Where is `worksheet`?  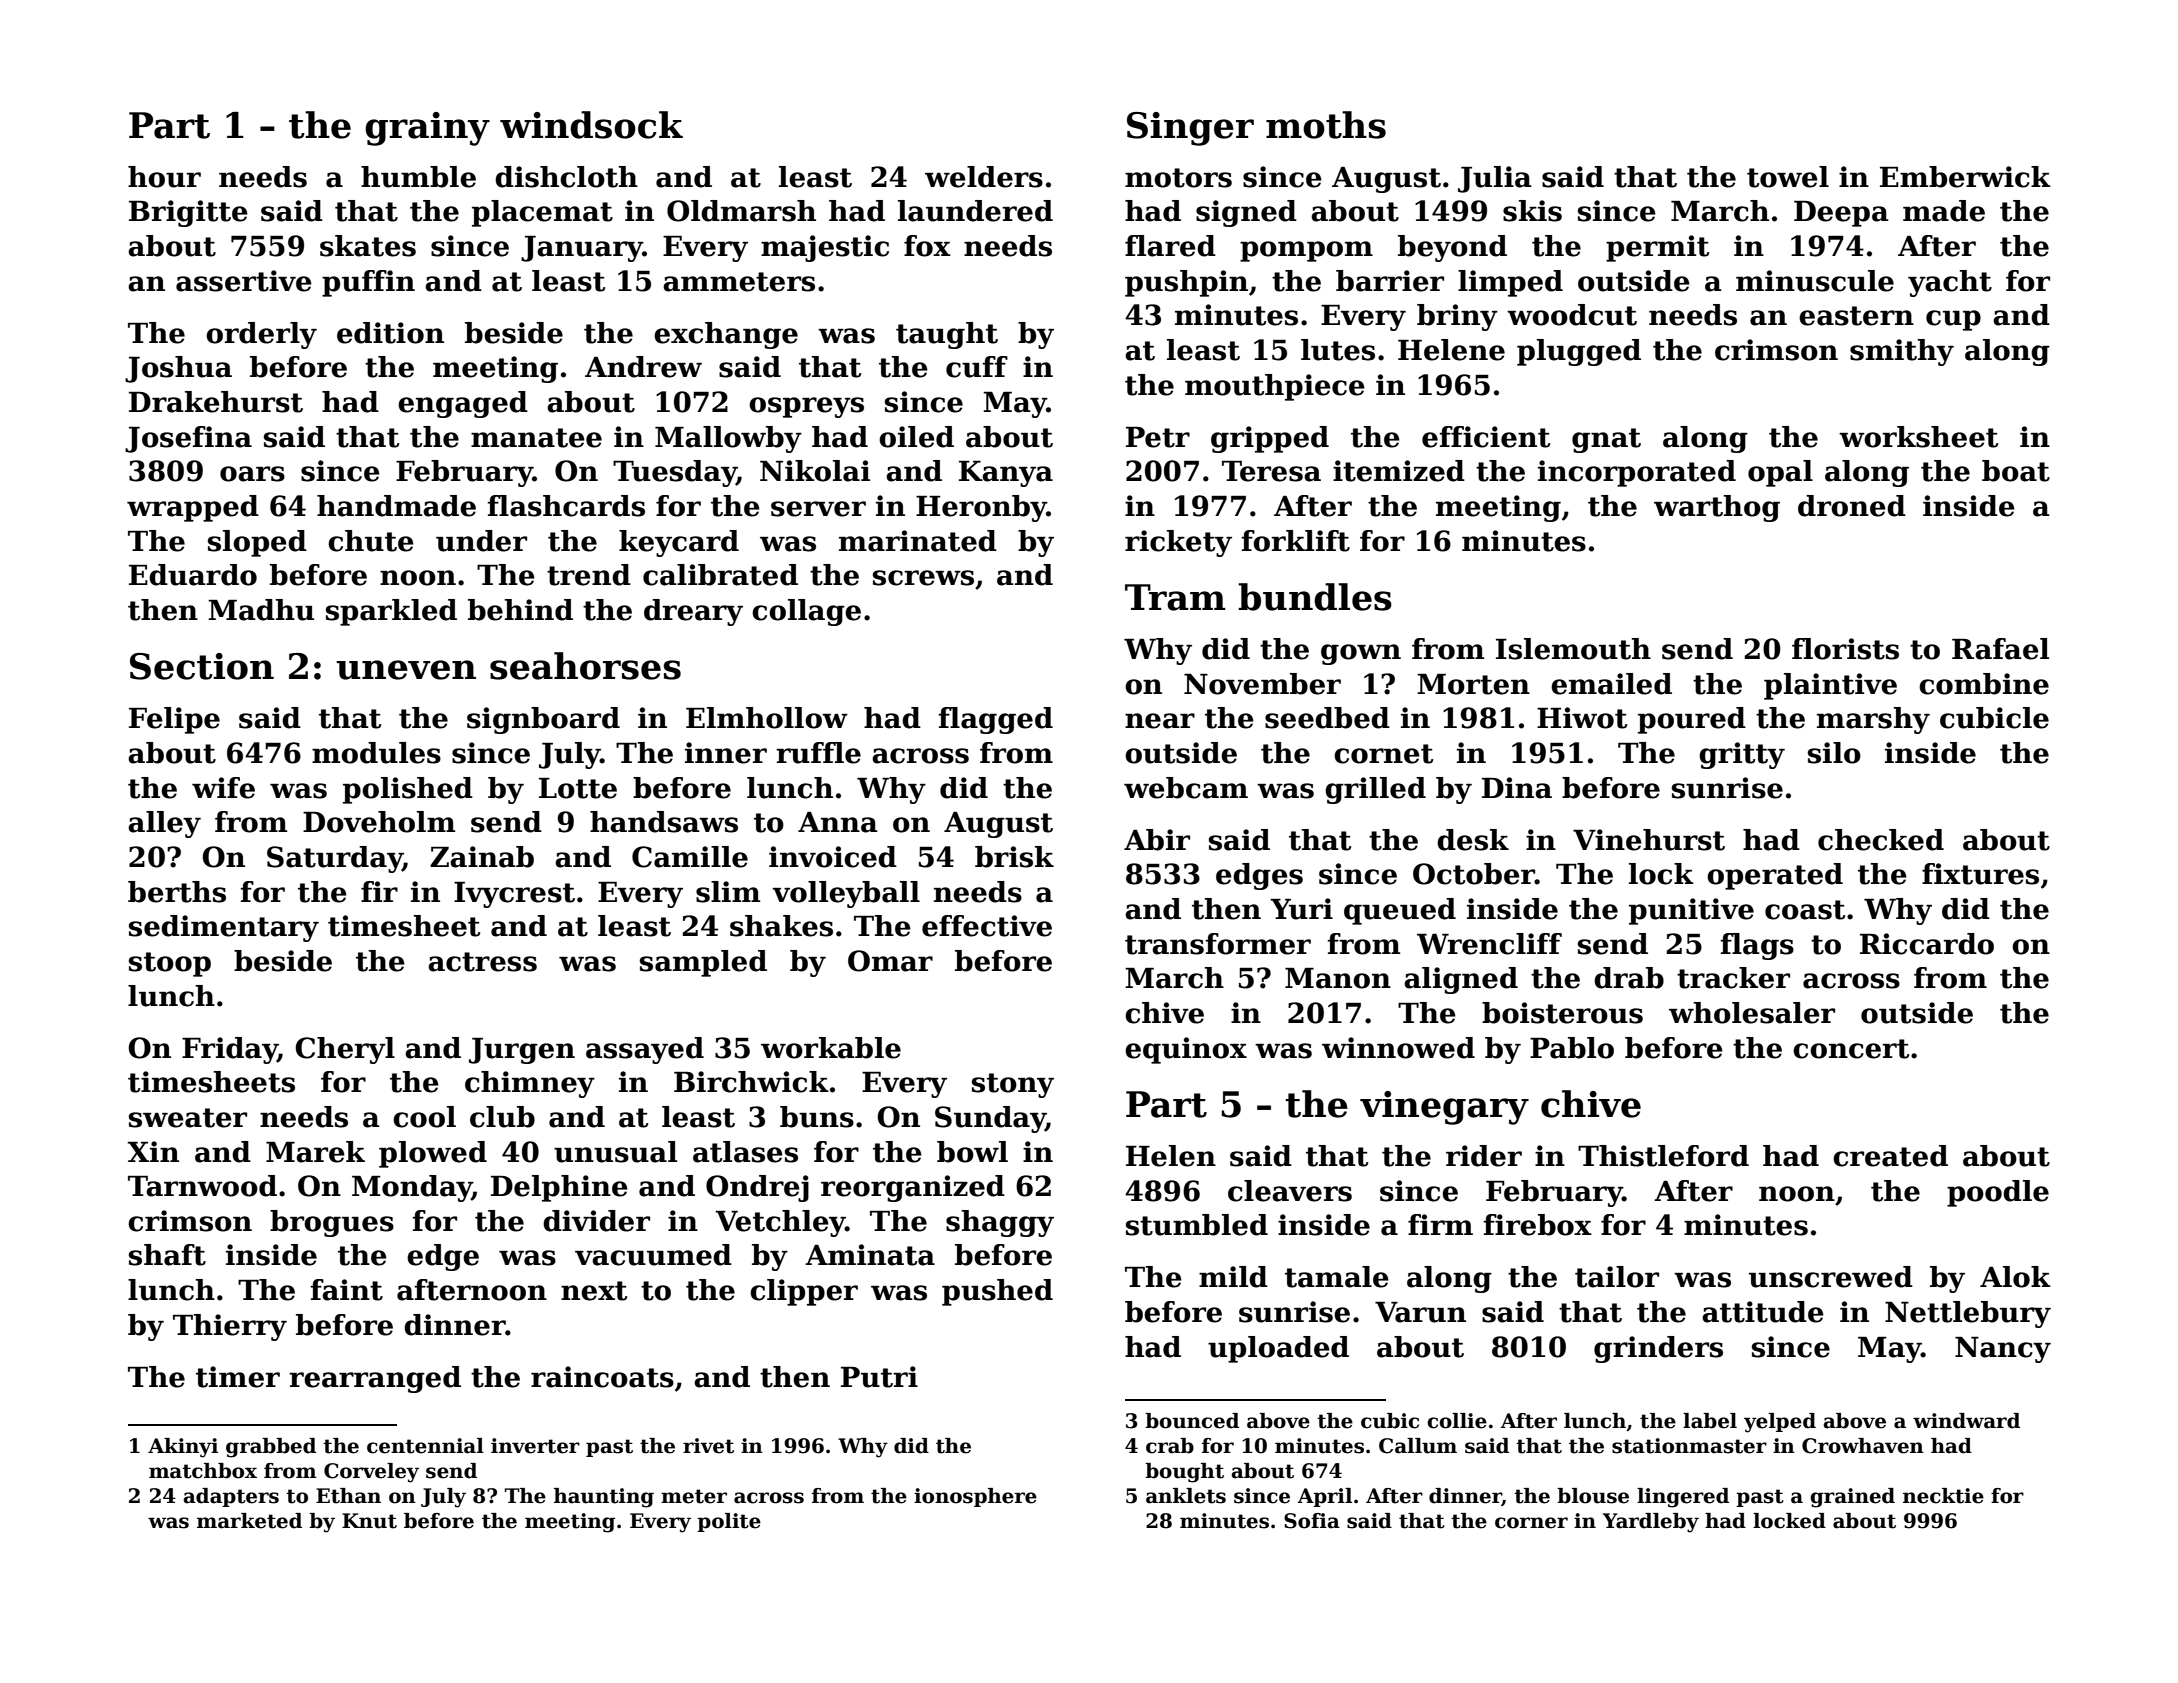
worksheet is located at coordinates (1918, 437).
